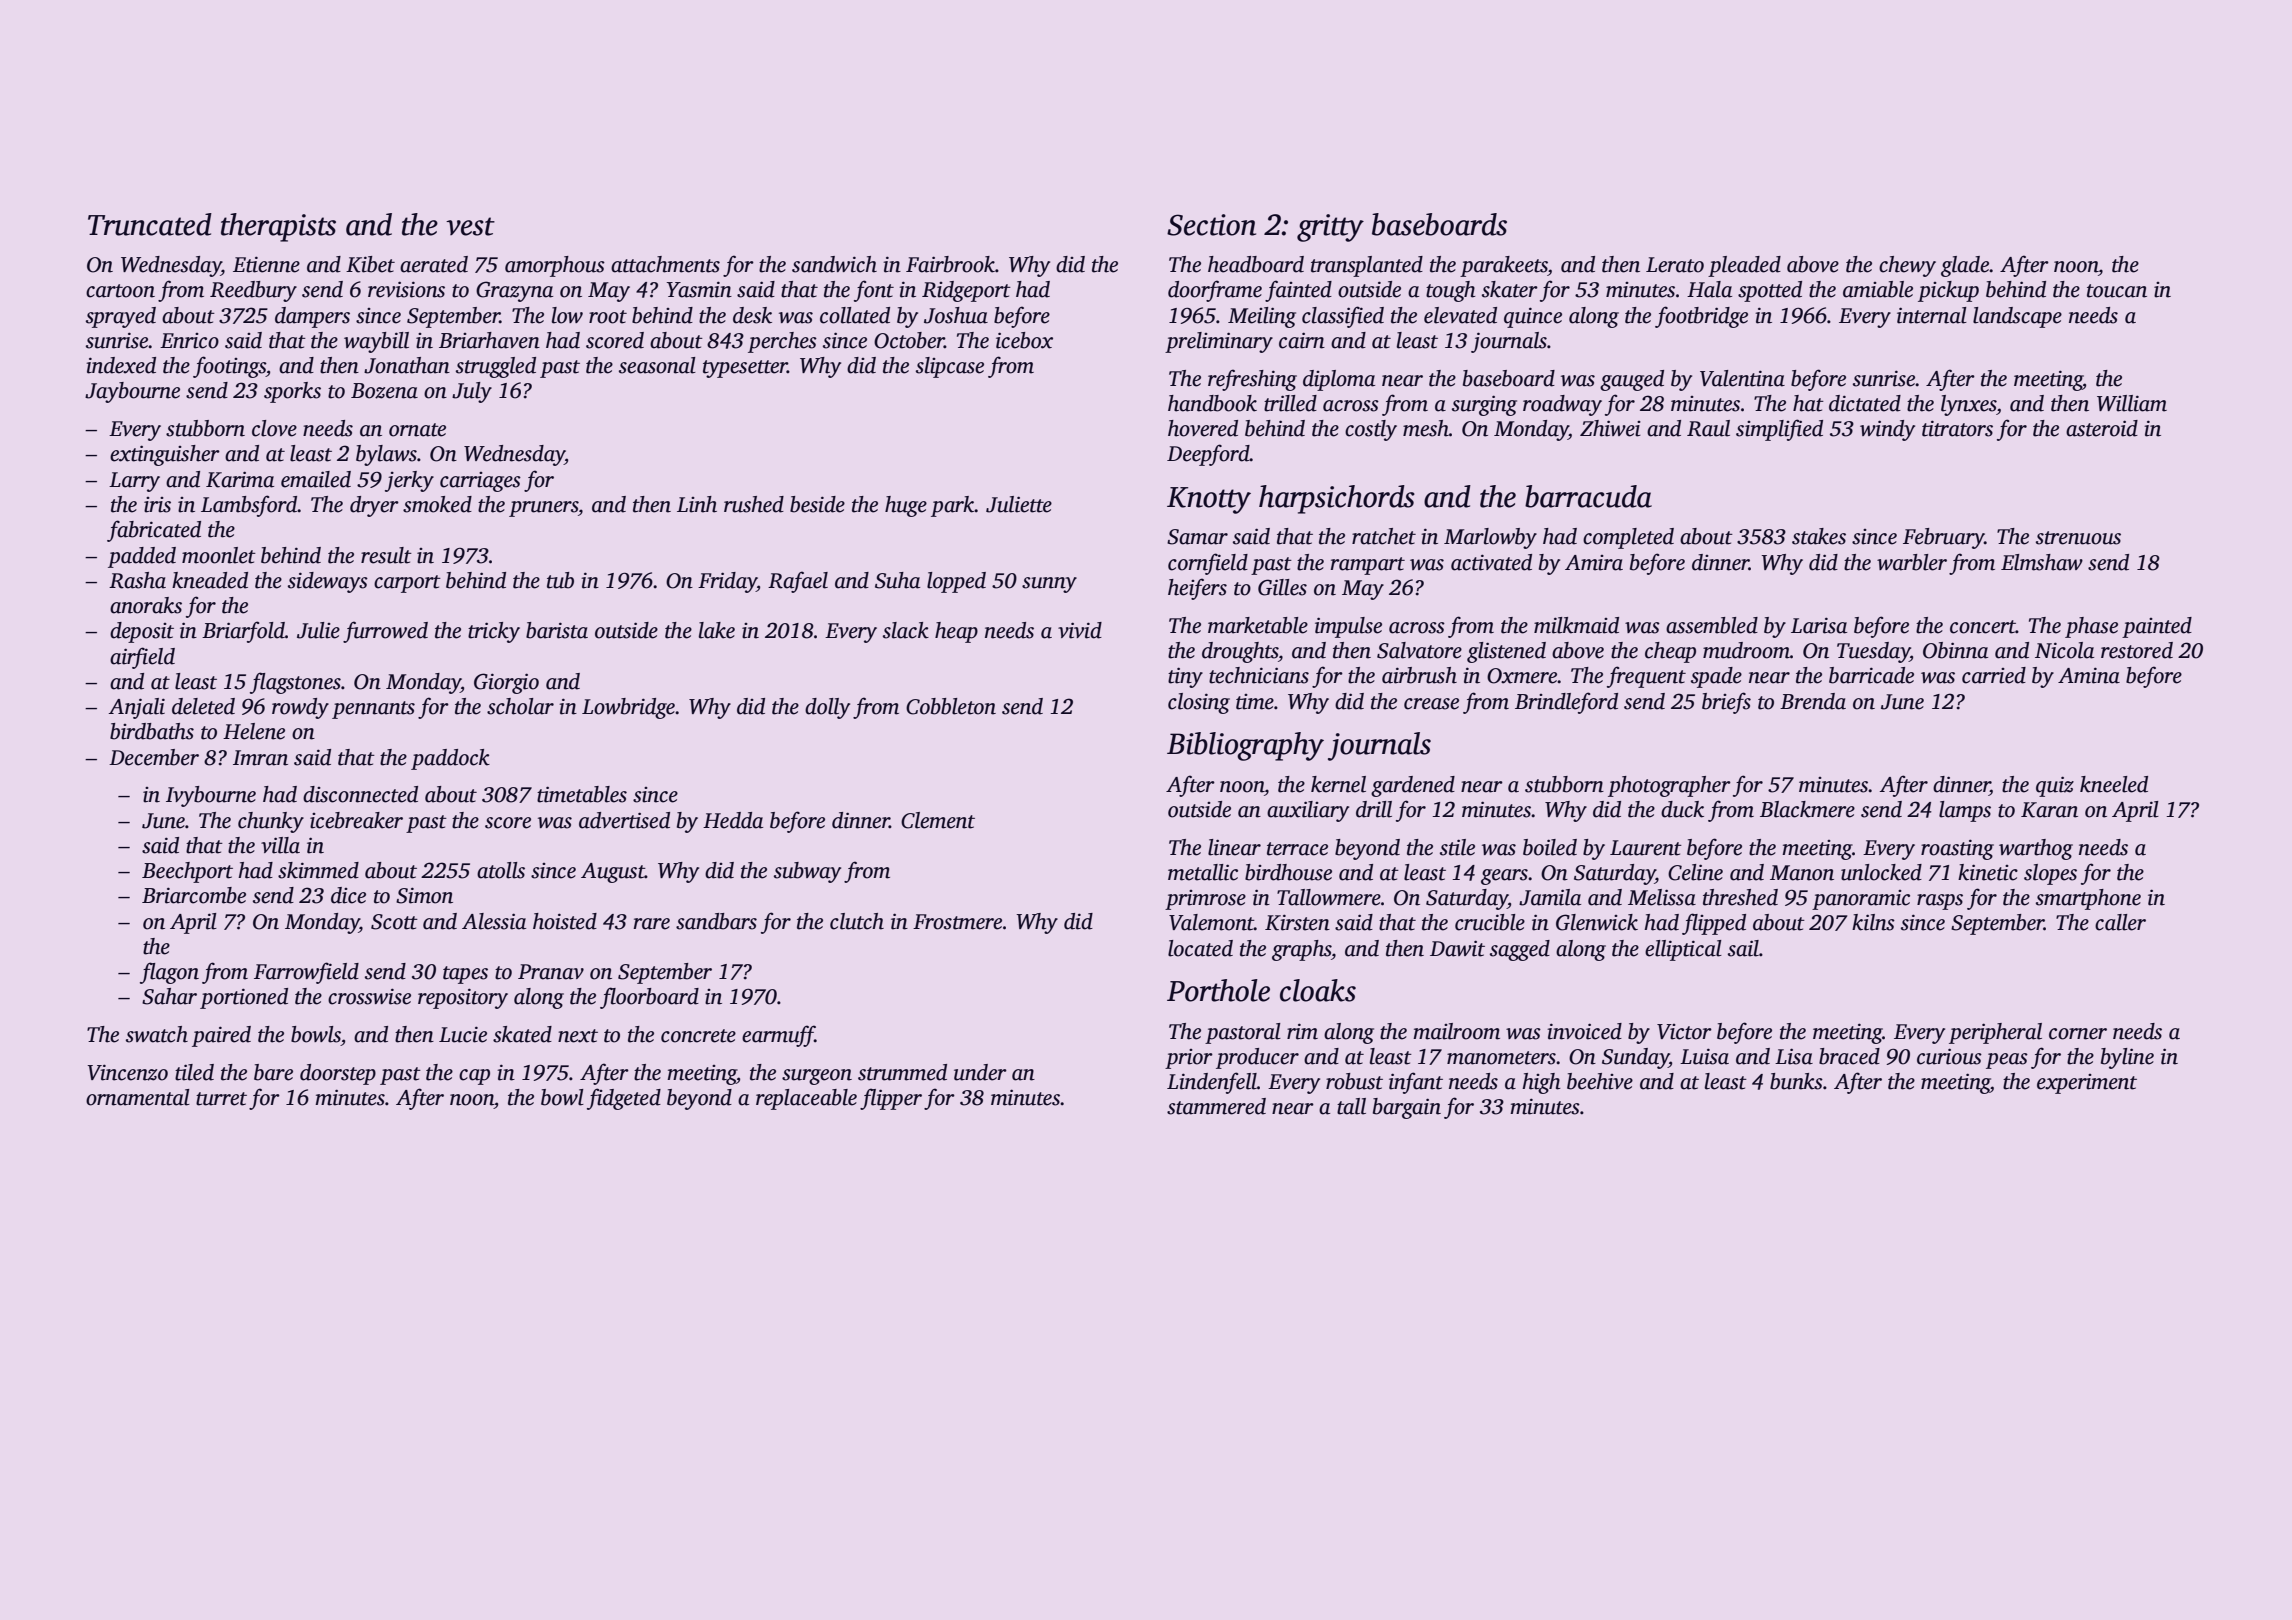 The image size is (2292, 1620). What do you see at coordinates (1912, 562) in the page?
I see `warbler` at bounding box center [1912, 562].
